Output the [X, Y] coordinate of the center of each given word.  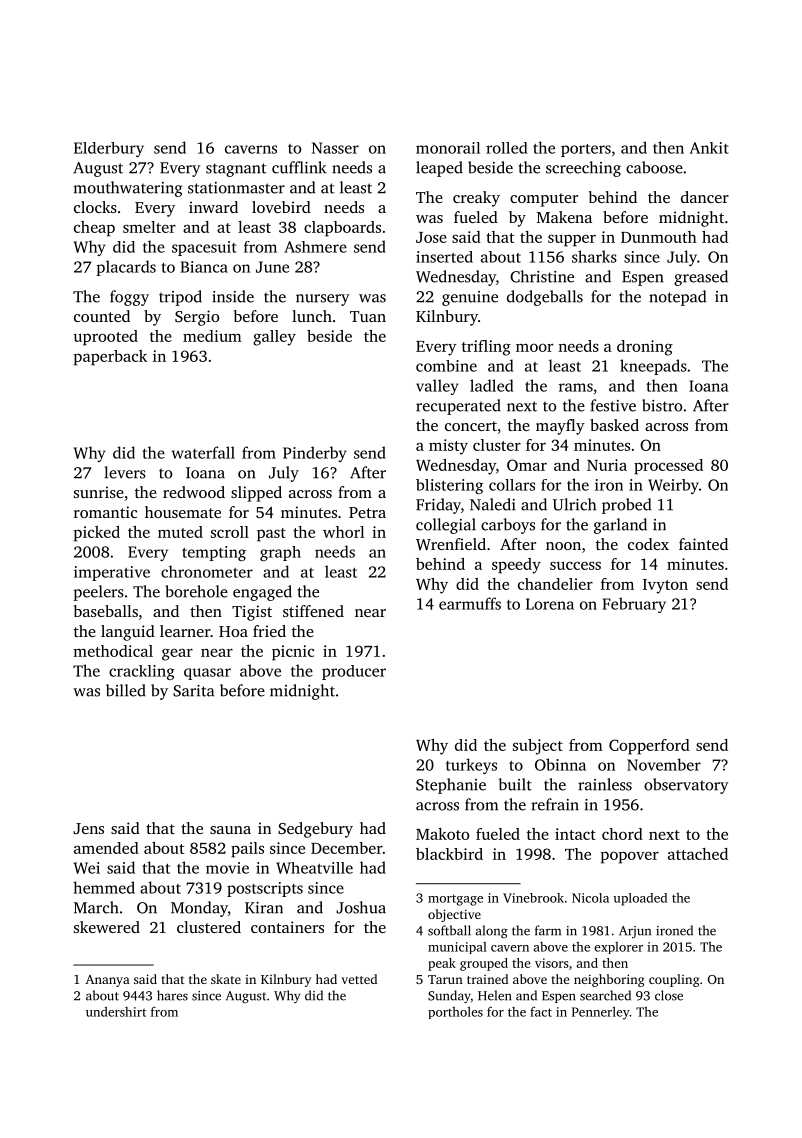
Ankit [709, 148]
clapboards [342, 229]
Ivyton [665, 586]
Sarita [193, 691]
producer [354, 672]
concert [471, 426]
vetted [359, 979]
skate [226, 979]
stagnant [236, 170]
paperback [110, 358]
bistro [662, 405]
